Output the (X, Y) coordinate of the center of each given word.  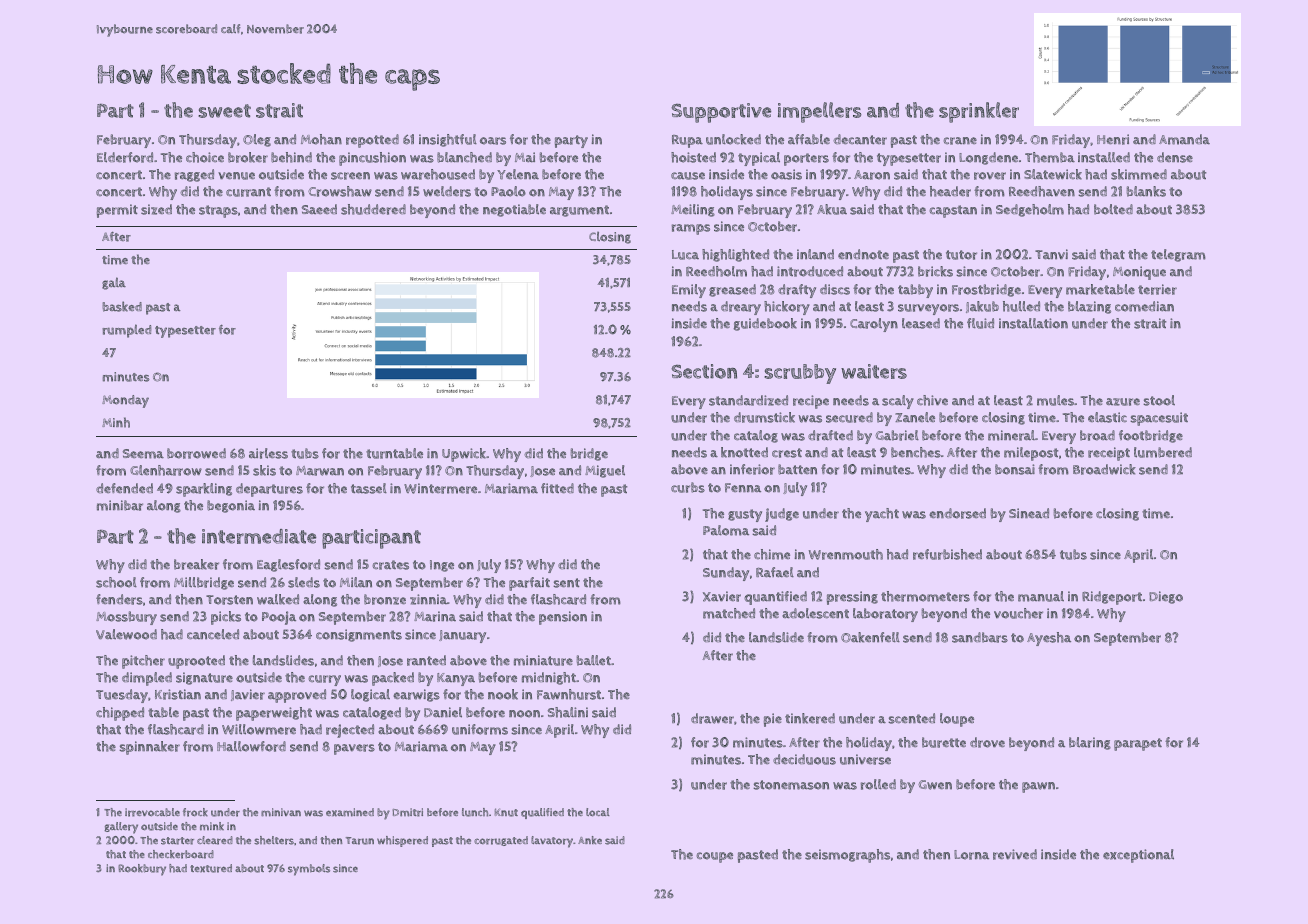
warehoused (438, 174)
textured (211, 868)
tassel (369, 488)
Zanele (915, 417)
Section (704, 371)
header (950, 191)
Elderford (125, 157)
